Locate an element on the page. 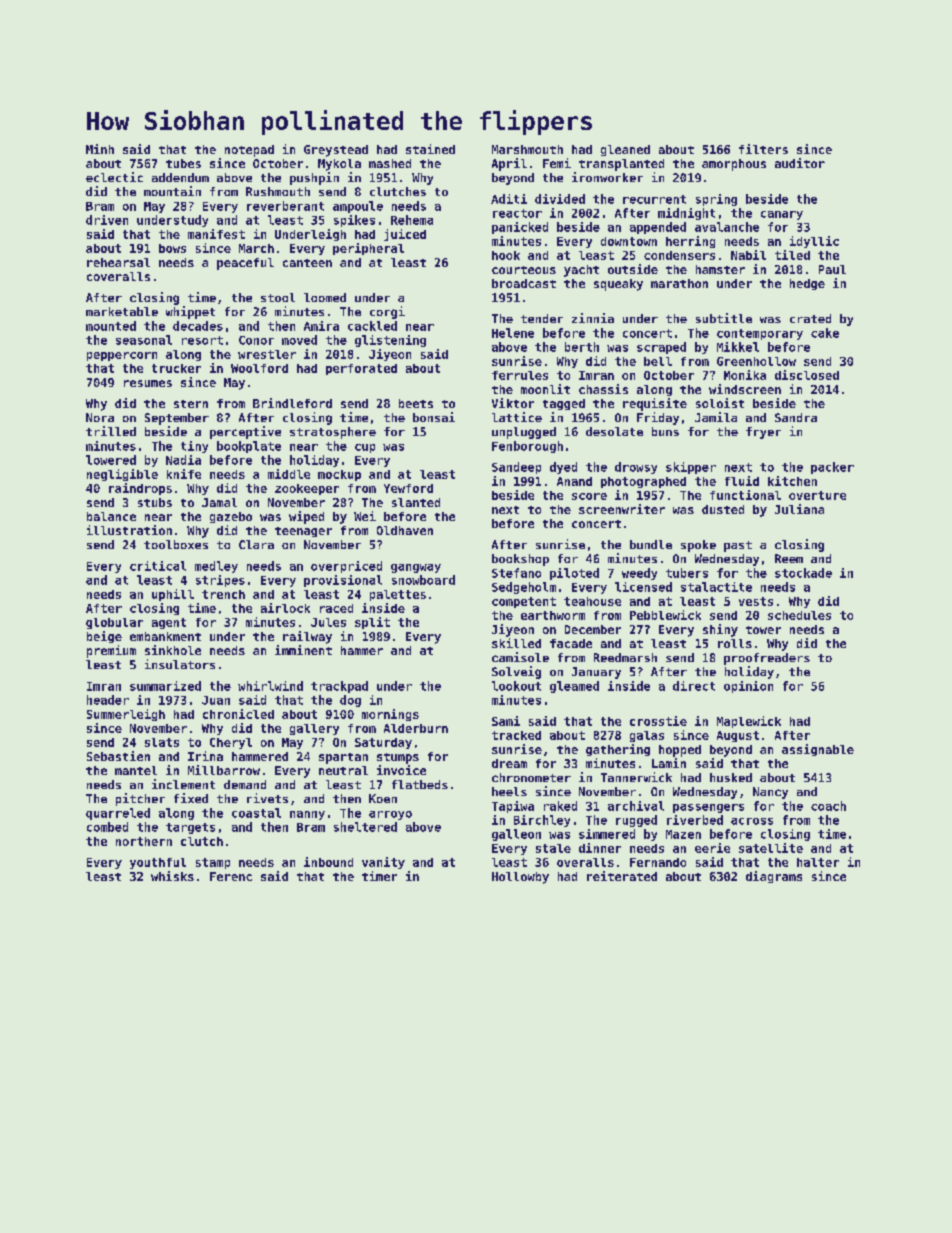 This page has height=1233, width=952. whirlwind is located at coordinates (270, 686).
